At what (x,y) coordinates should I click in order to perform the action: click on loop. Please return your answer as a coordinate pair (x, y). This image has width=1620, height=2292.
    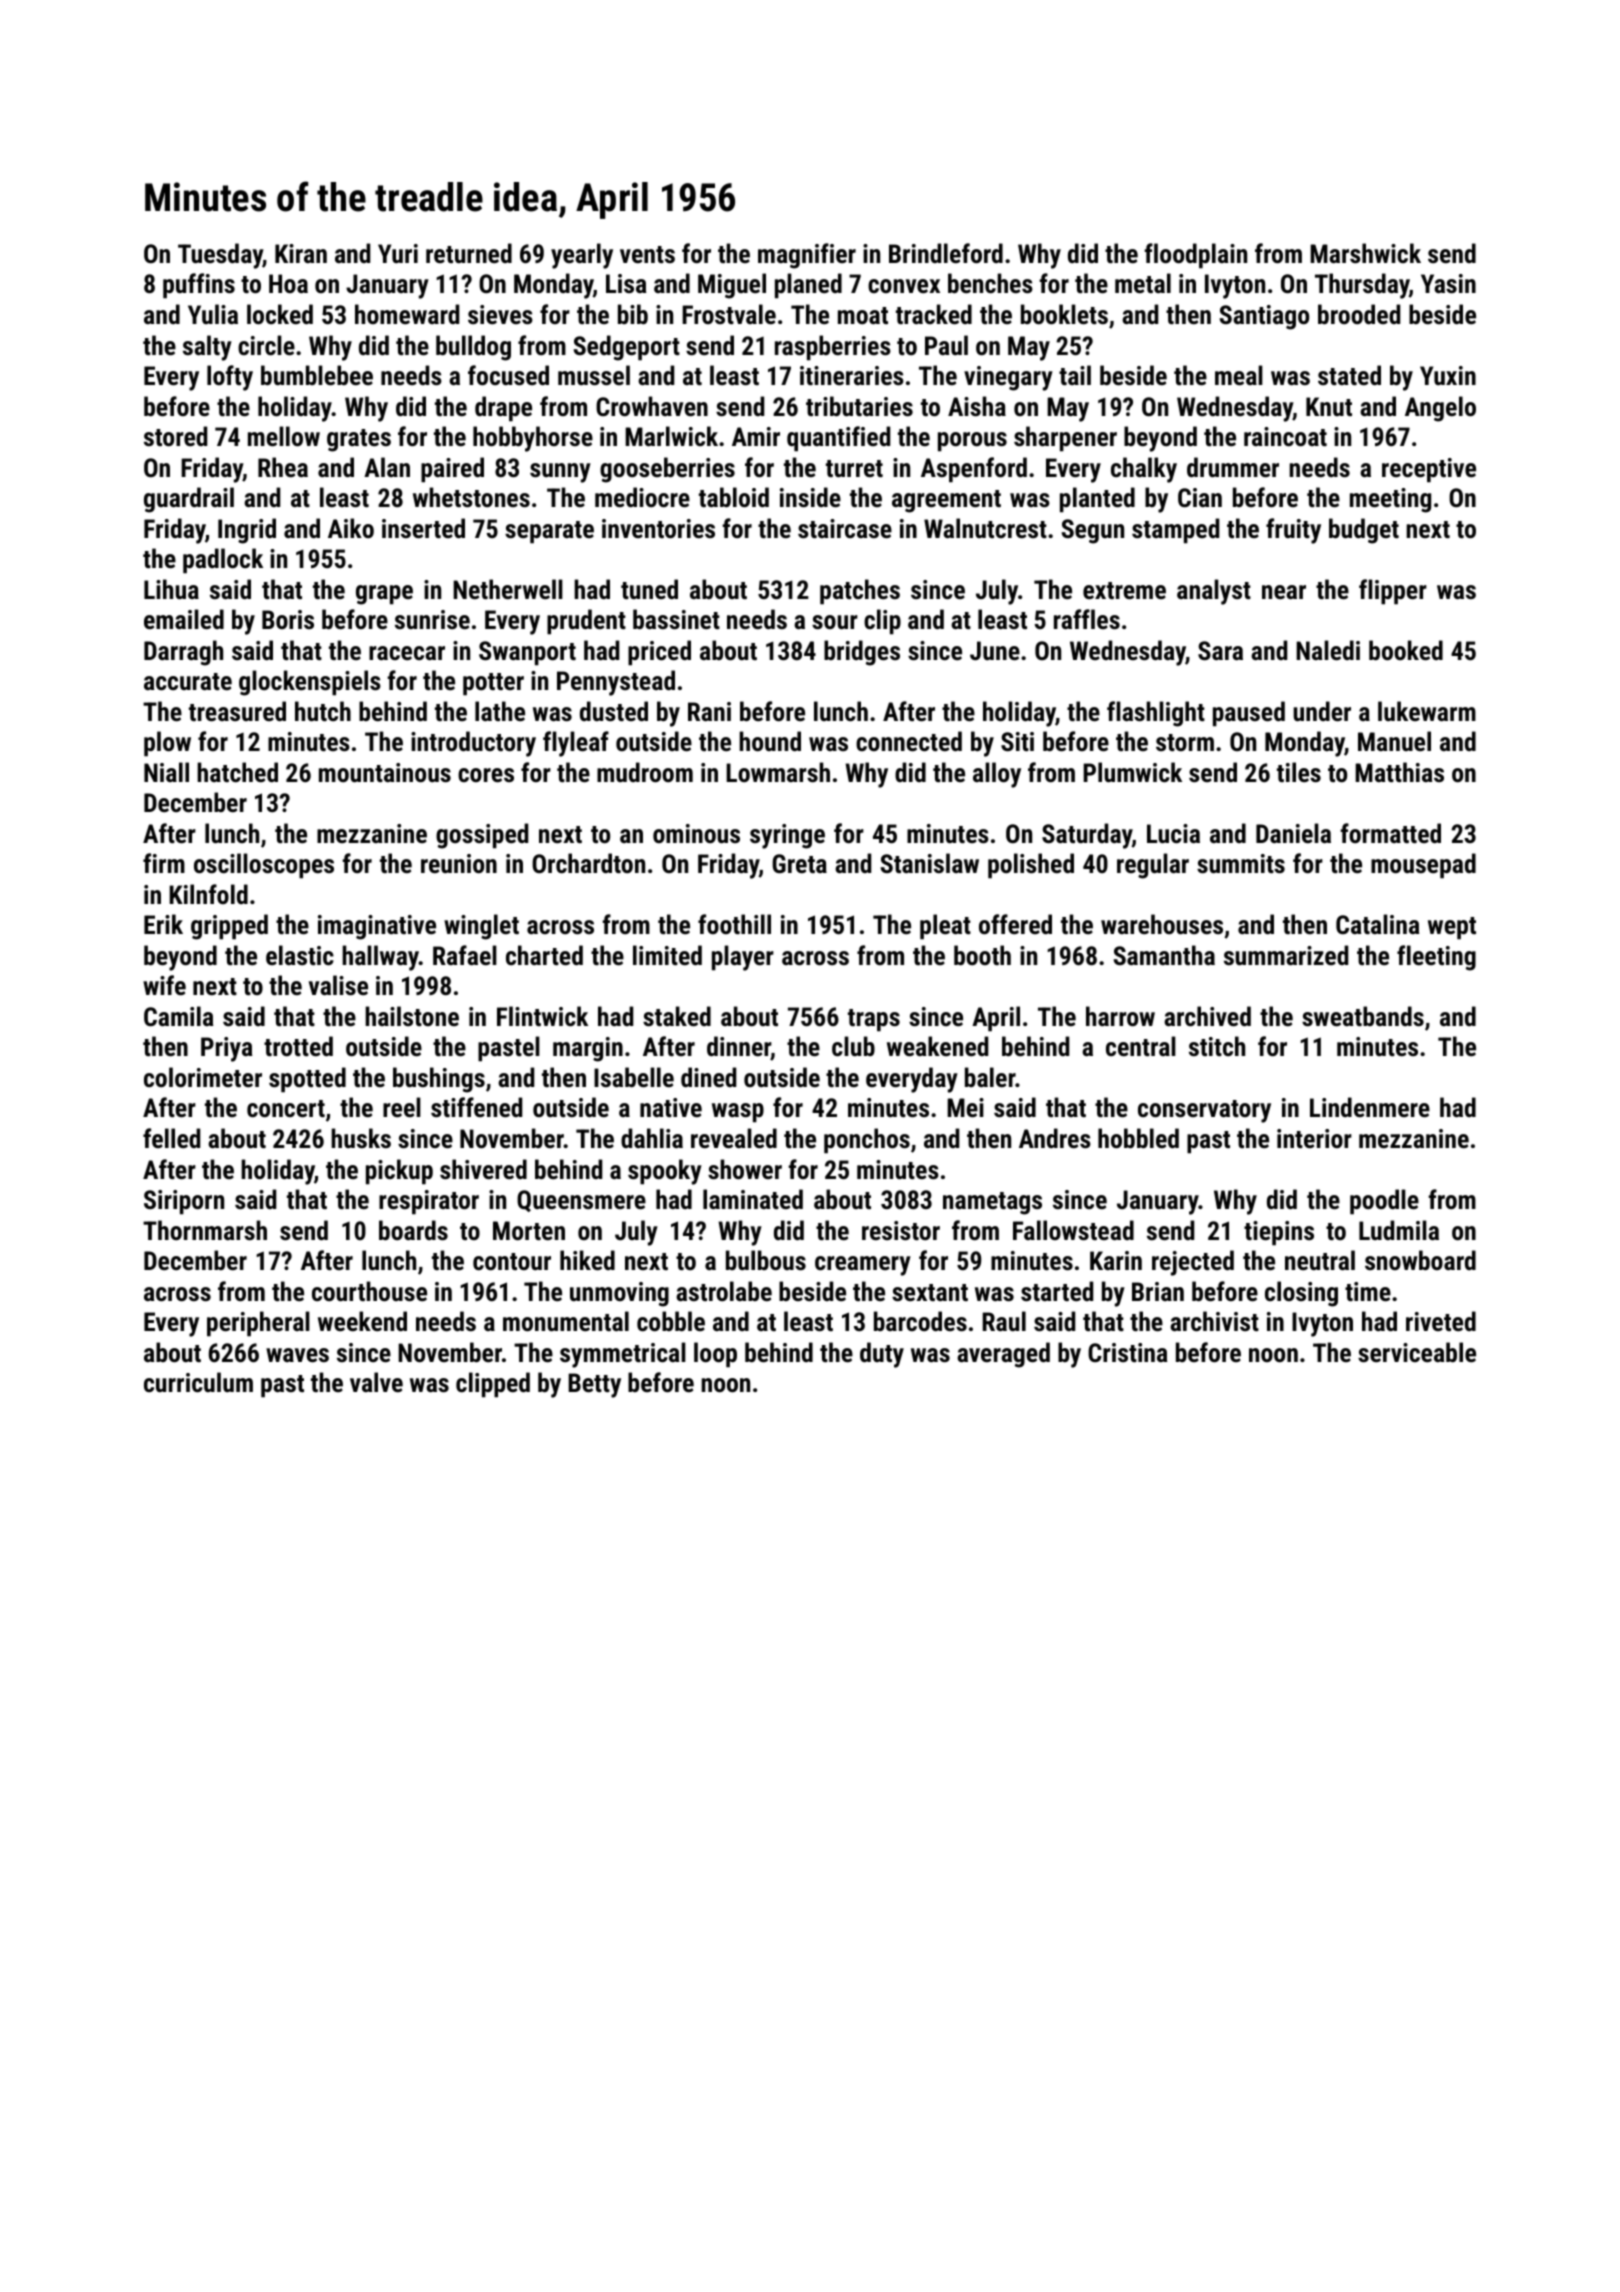
    Looking at the image, I should click on (715, 1355).
